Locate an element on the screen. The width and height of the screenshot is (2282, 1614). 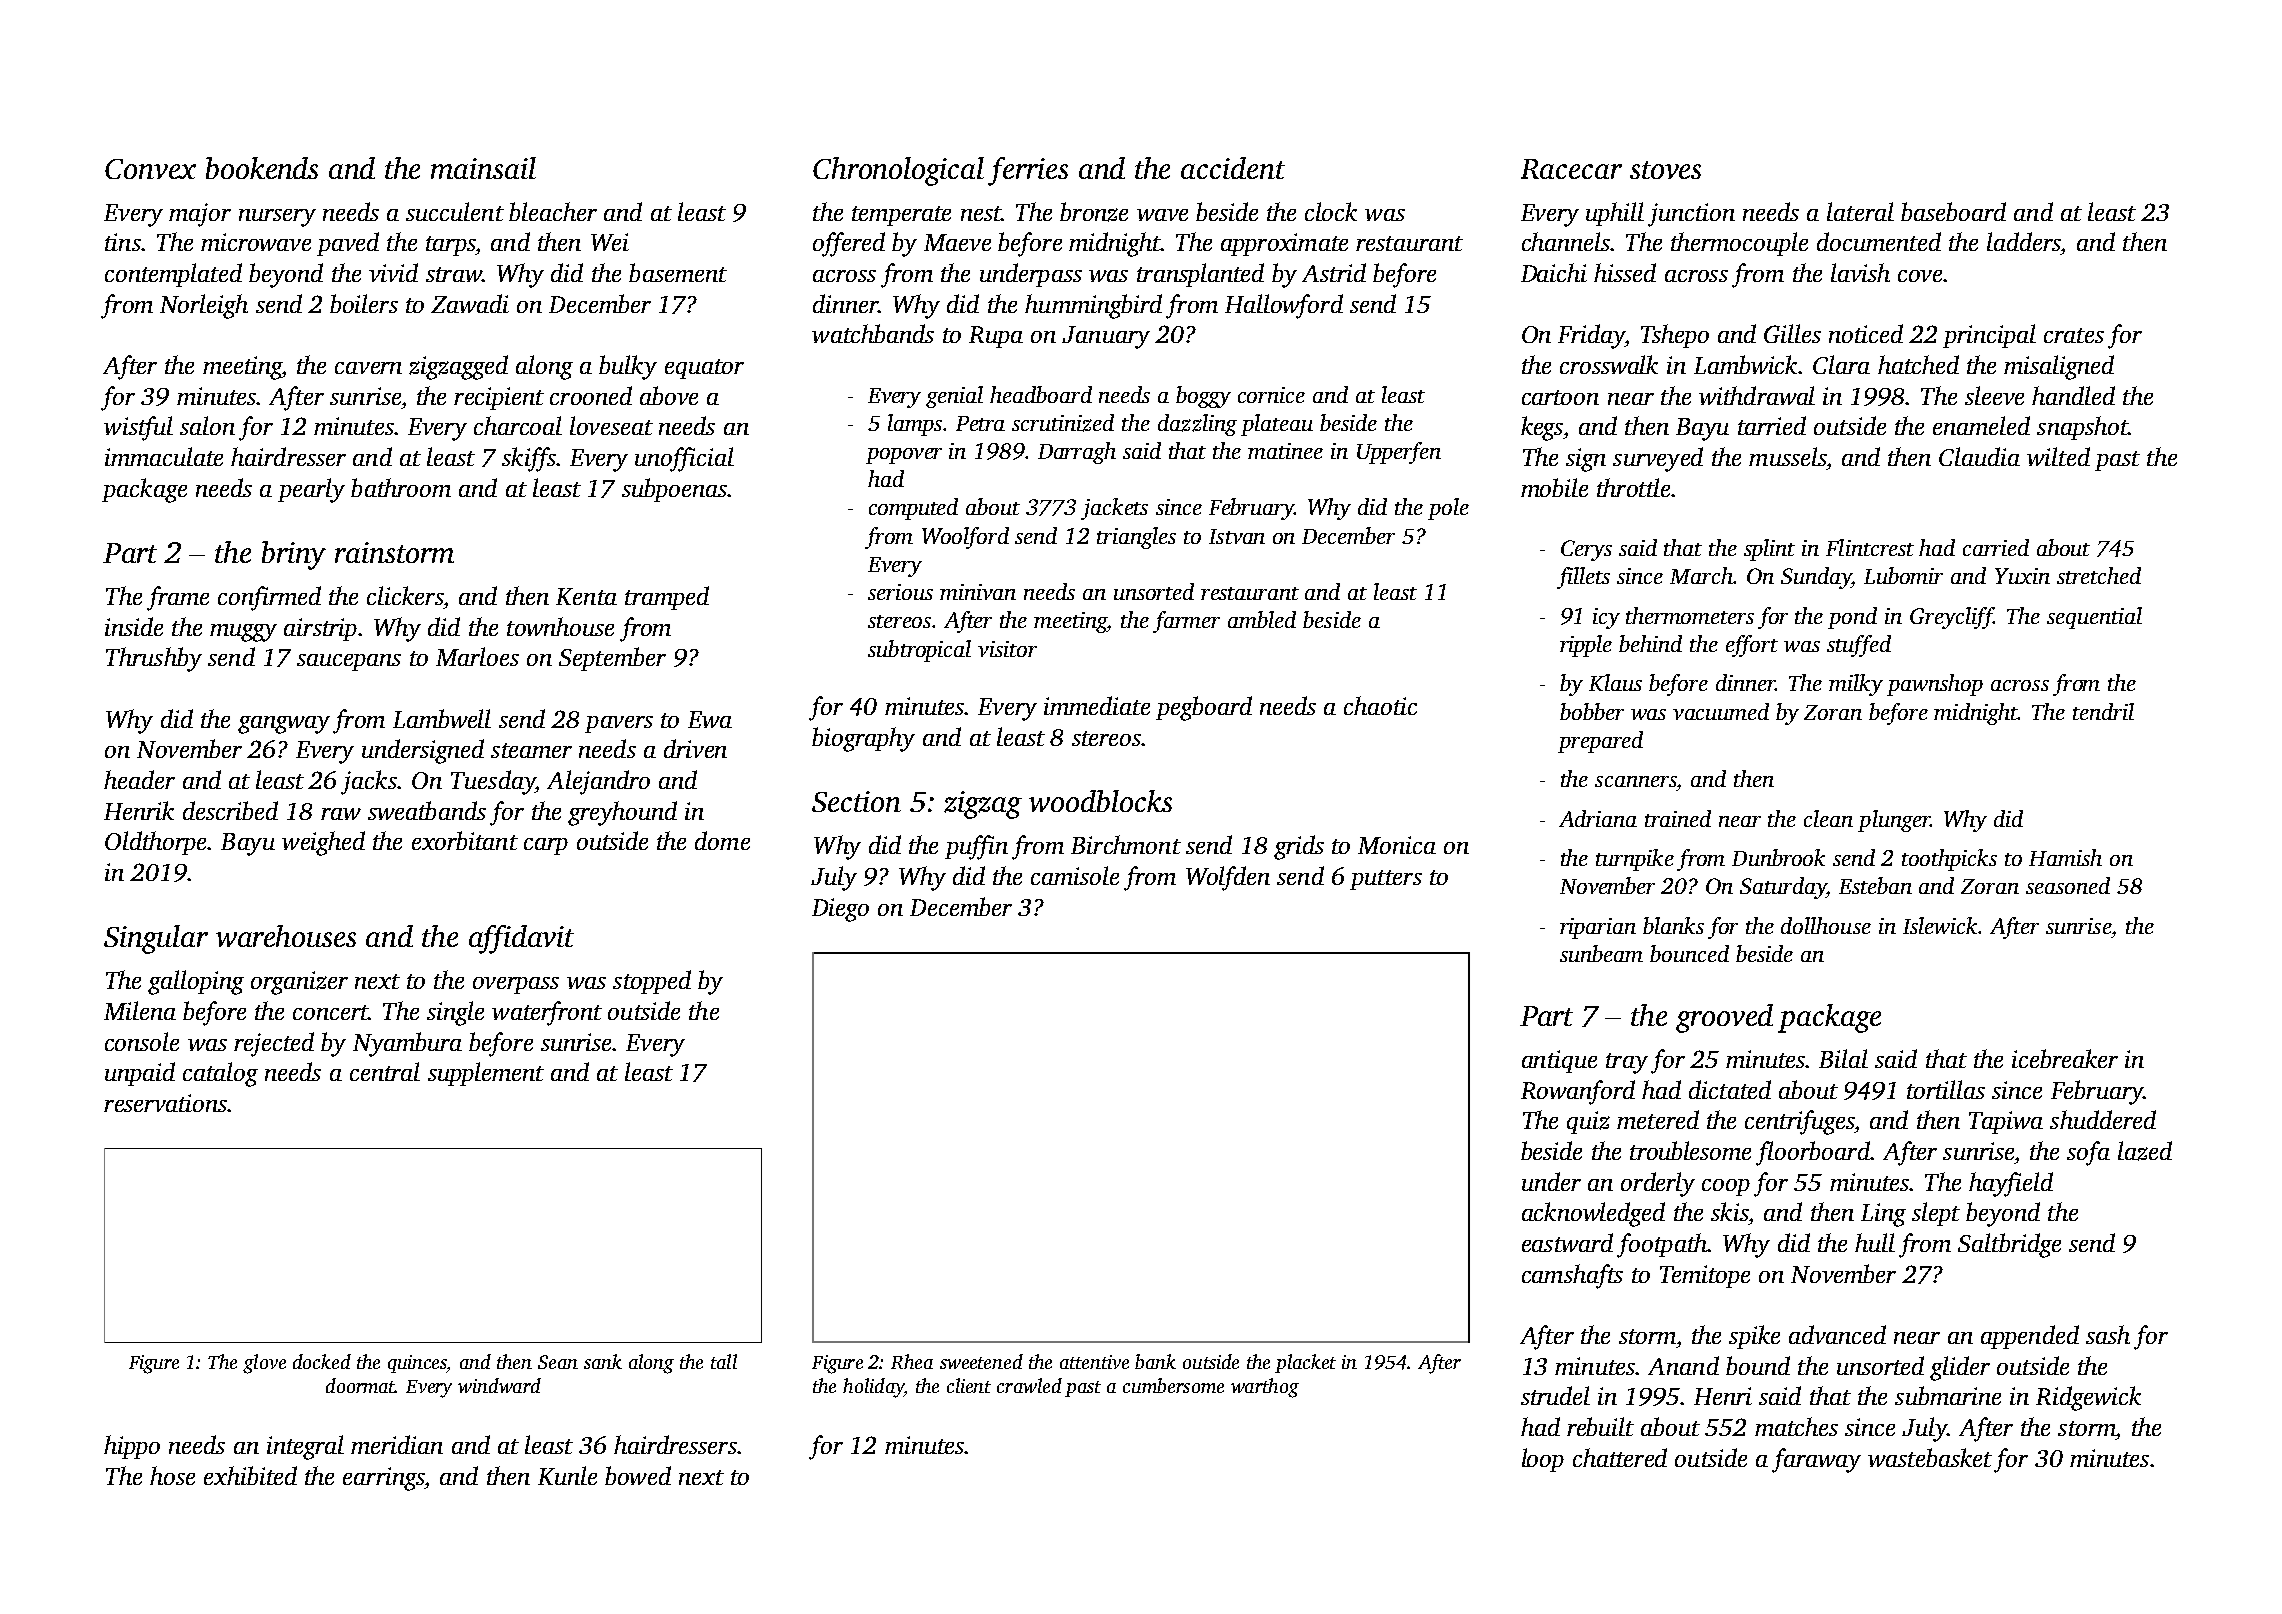
eastward is located at coordinates (1567, 1242).
